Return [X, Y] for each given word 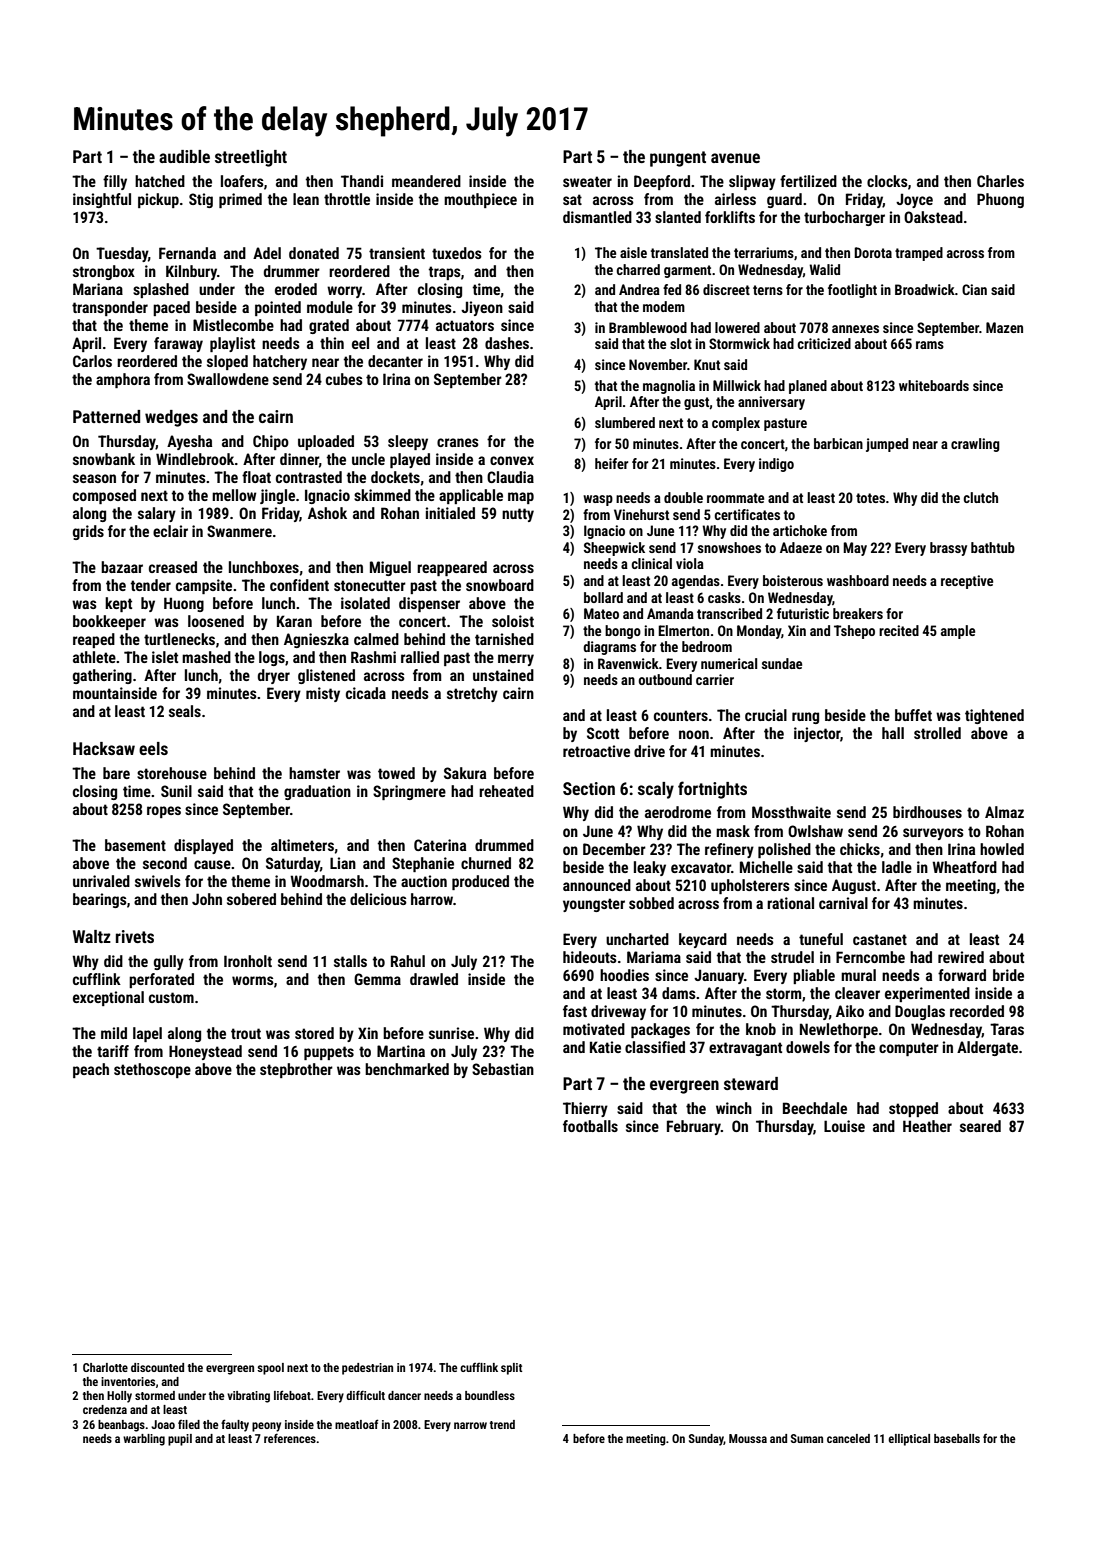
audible [184, 156]
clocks [887, 181]
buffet [913, 715]
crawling [975, 445]
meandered [426, 181]
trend [502, 1424]
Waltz [92, 936]
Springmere [409, 792]
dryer [274, 676]
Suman [807, 1438]
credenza [105, 1409]
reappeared [452, 568]
